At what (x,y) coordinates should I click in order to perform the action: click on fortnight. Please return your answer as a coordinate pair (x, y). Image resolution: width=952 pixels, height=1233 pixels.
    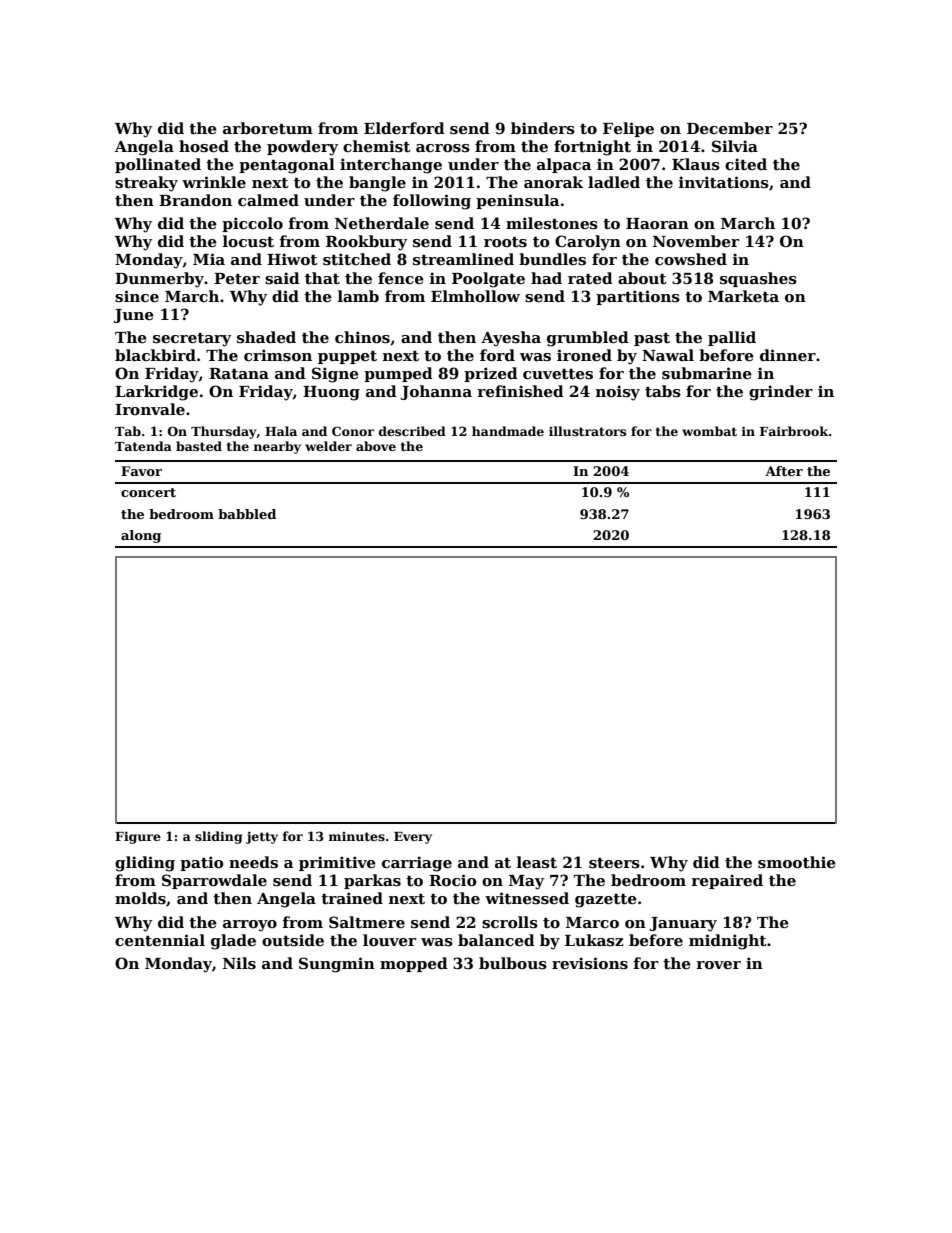
    Looking at the image, I should click on (592, 148).
